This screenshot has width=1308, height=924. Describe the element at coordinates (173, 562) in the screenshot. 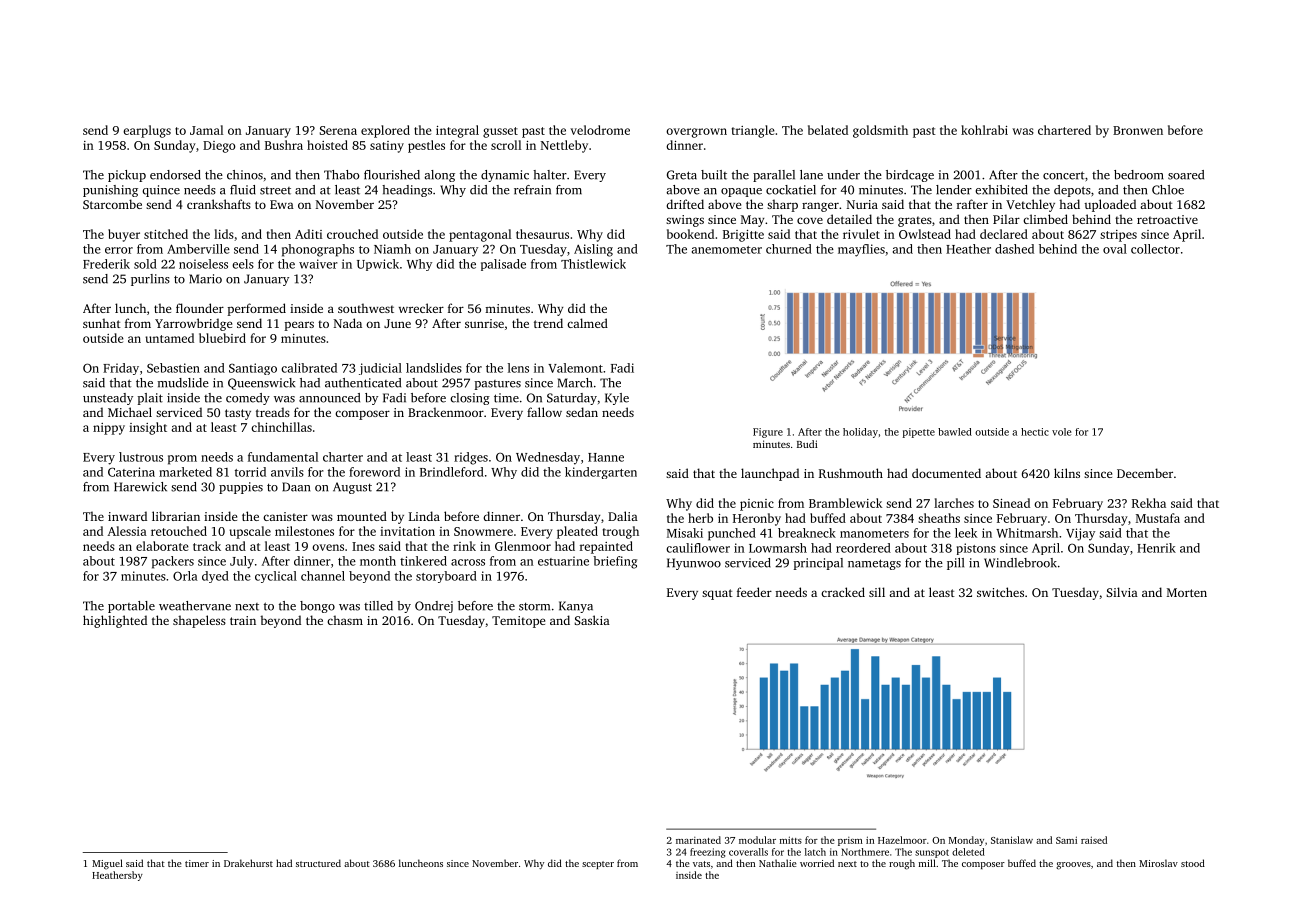

I see `packers` at that location.
